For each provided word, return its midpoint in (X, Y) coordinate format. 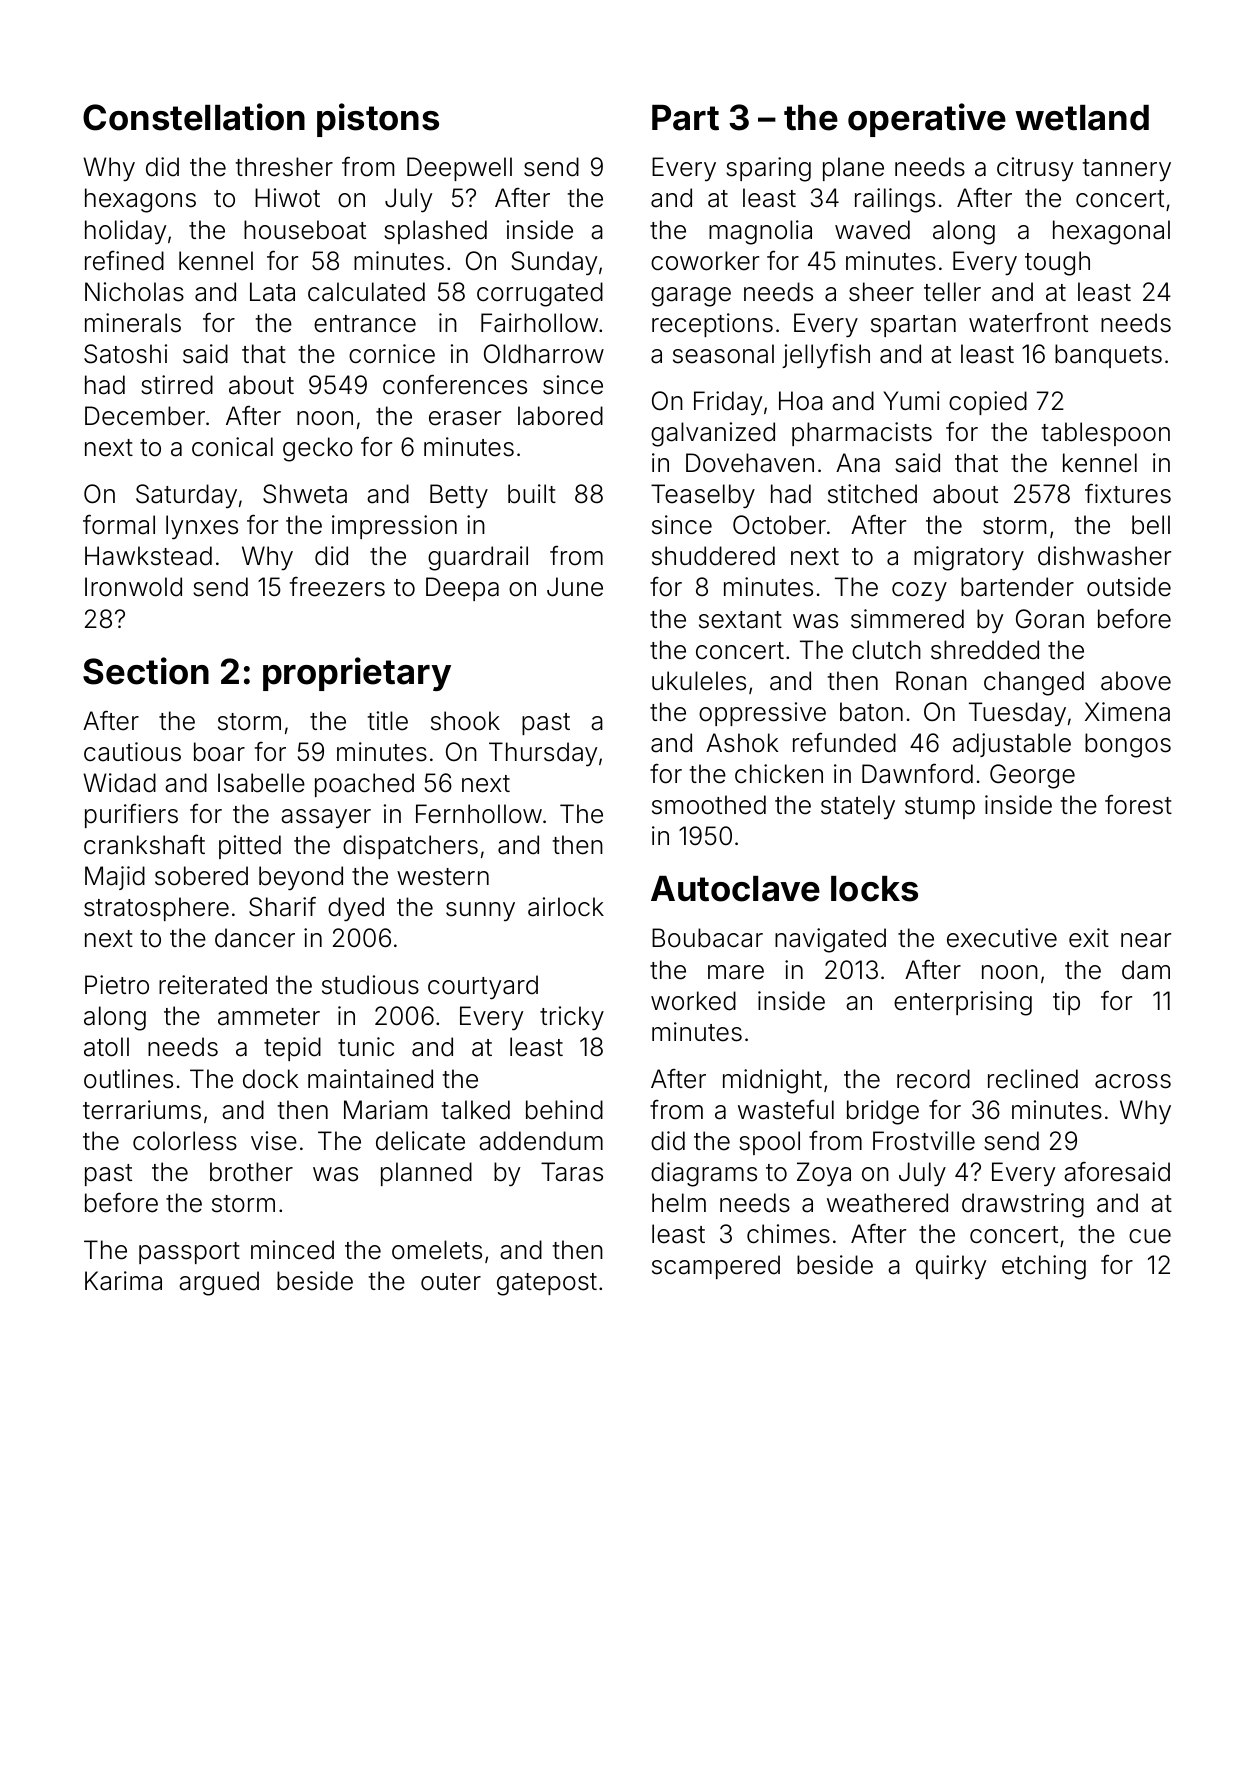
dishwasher (1104, 556)
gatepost (547, 1284)
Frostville (924, 1141)
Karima (123, 1281)
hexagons (140, 200)
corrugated (540, 294)
